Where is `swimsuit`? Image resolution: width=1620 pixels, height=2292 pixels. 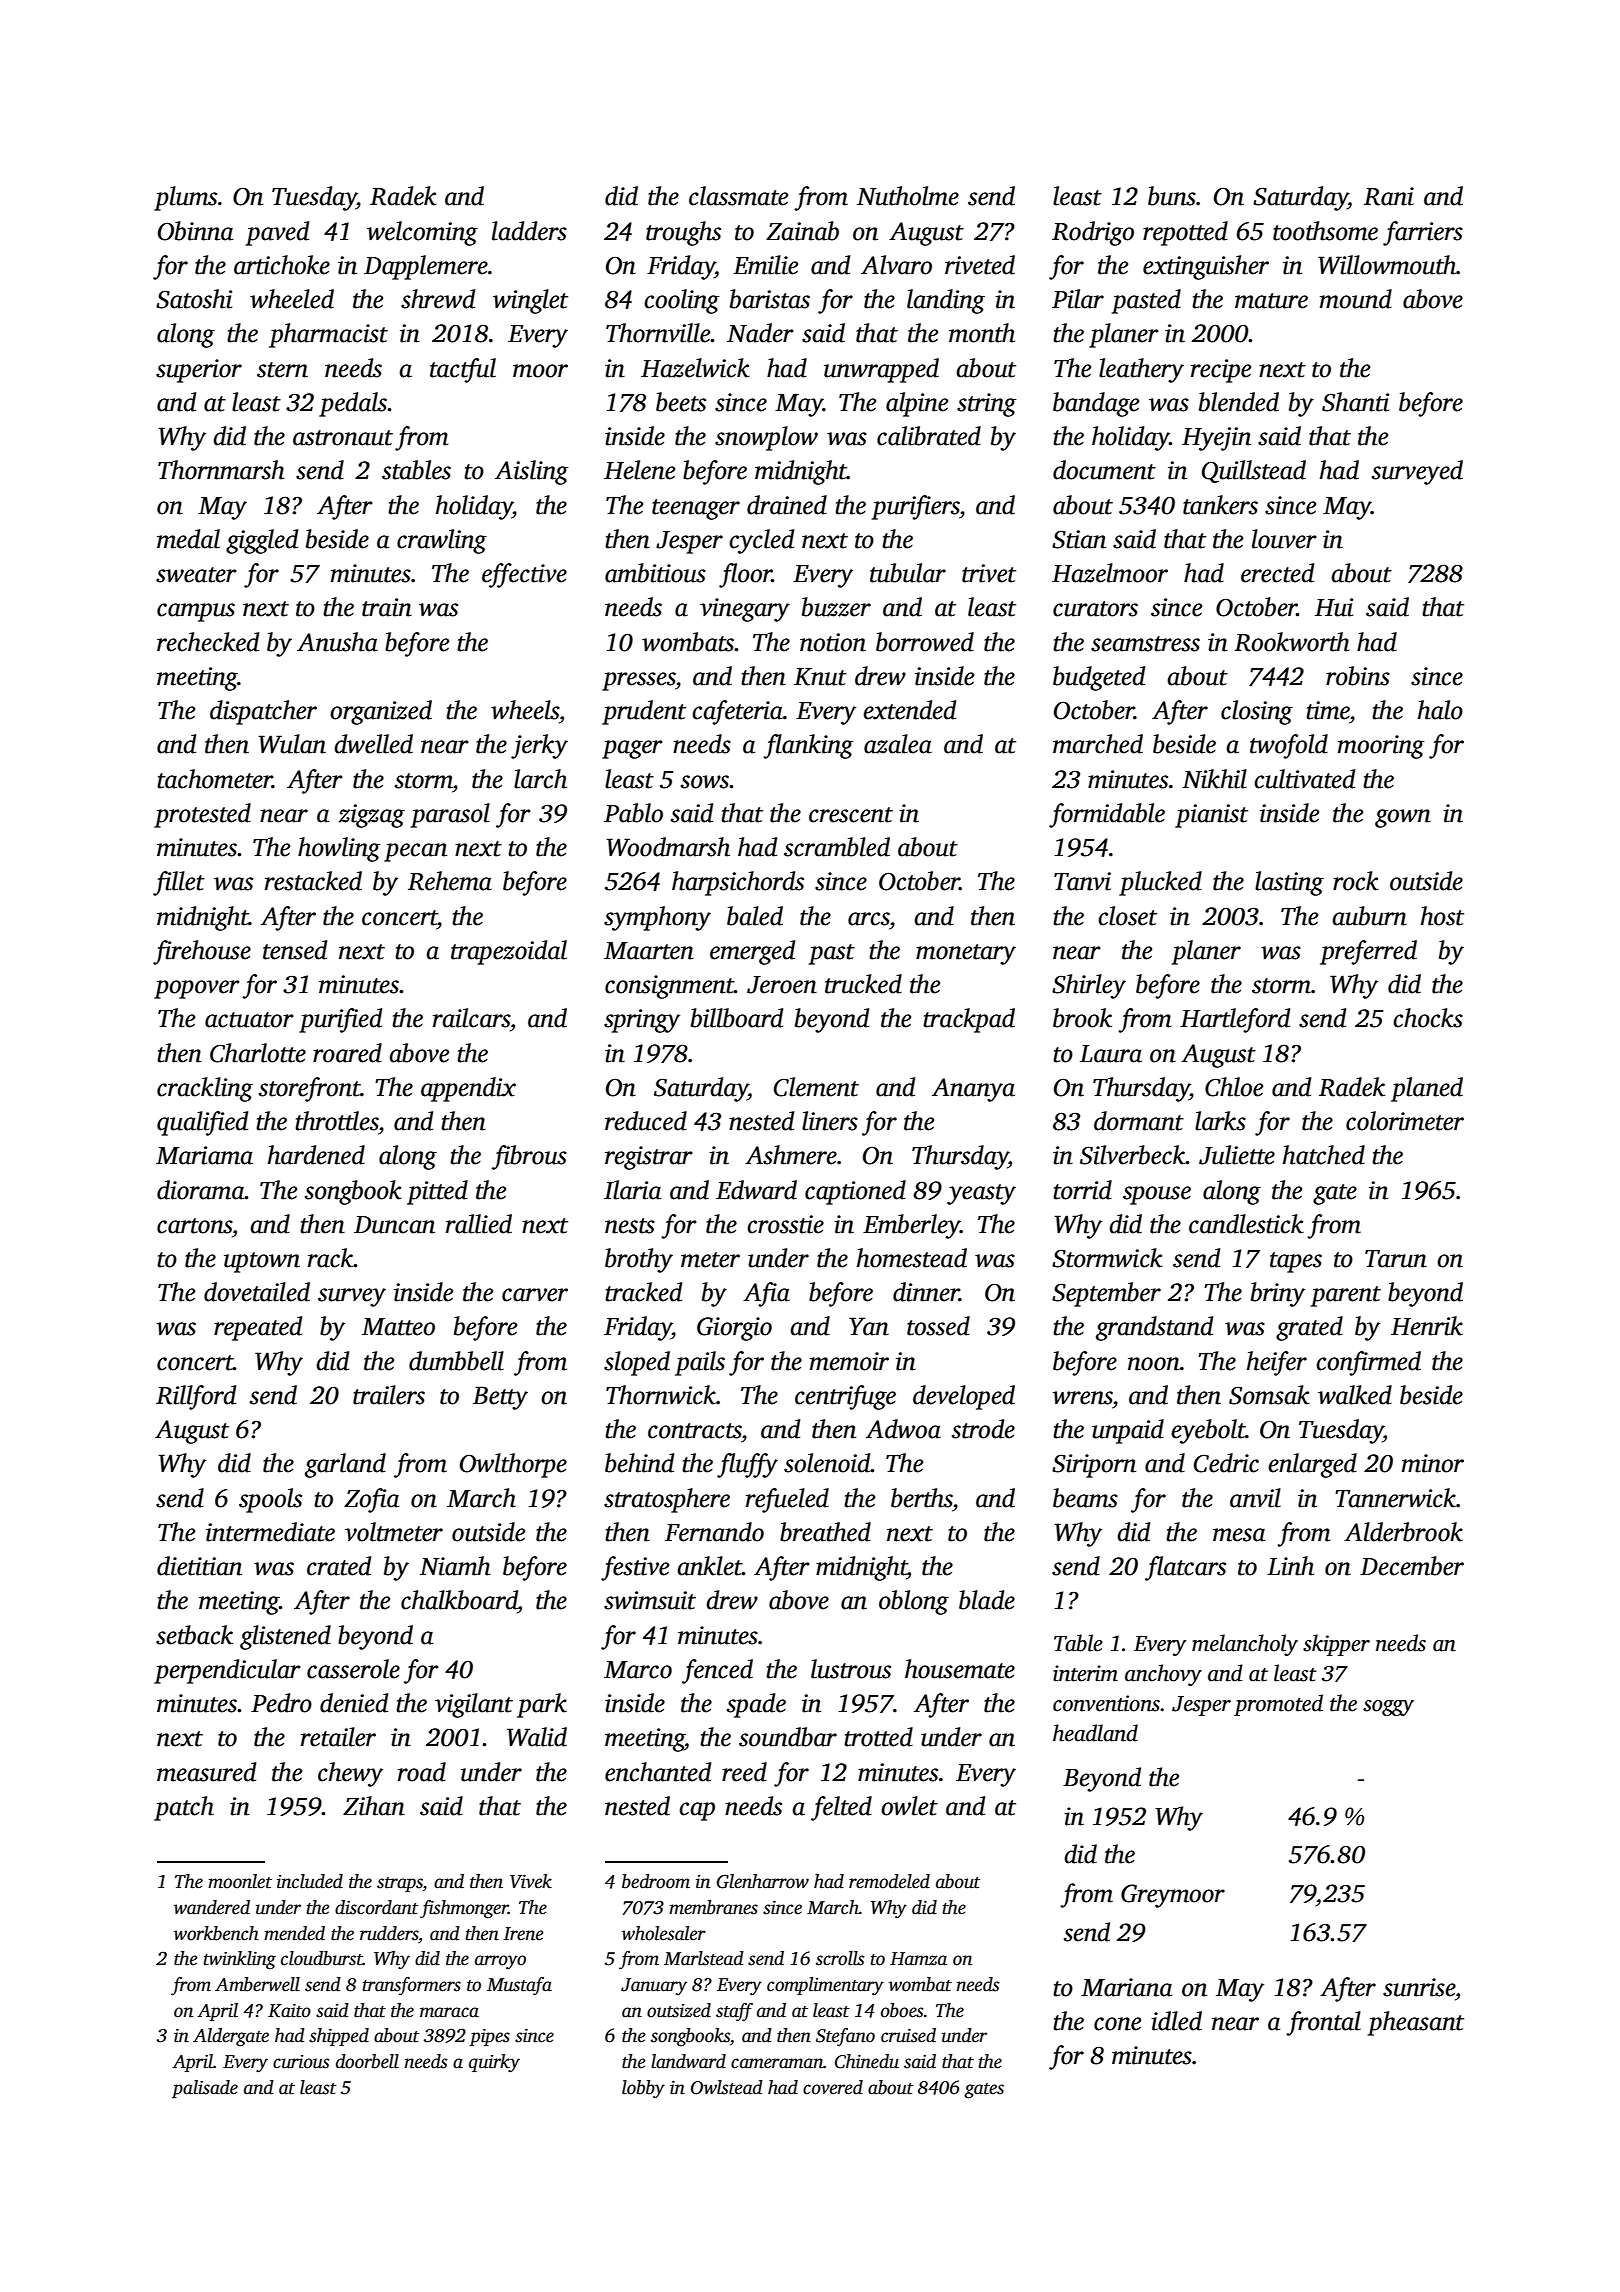
swimsuit is located at coordinates (650, 1600).
